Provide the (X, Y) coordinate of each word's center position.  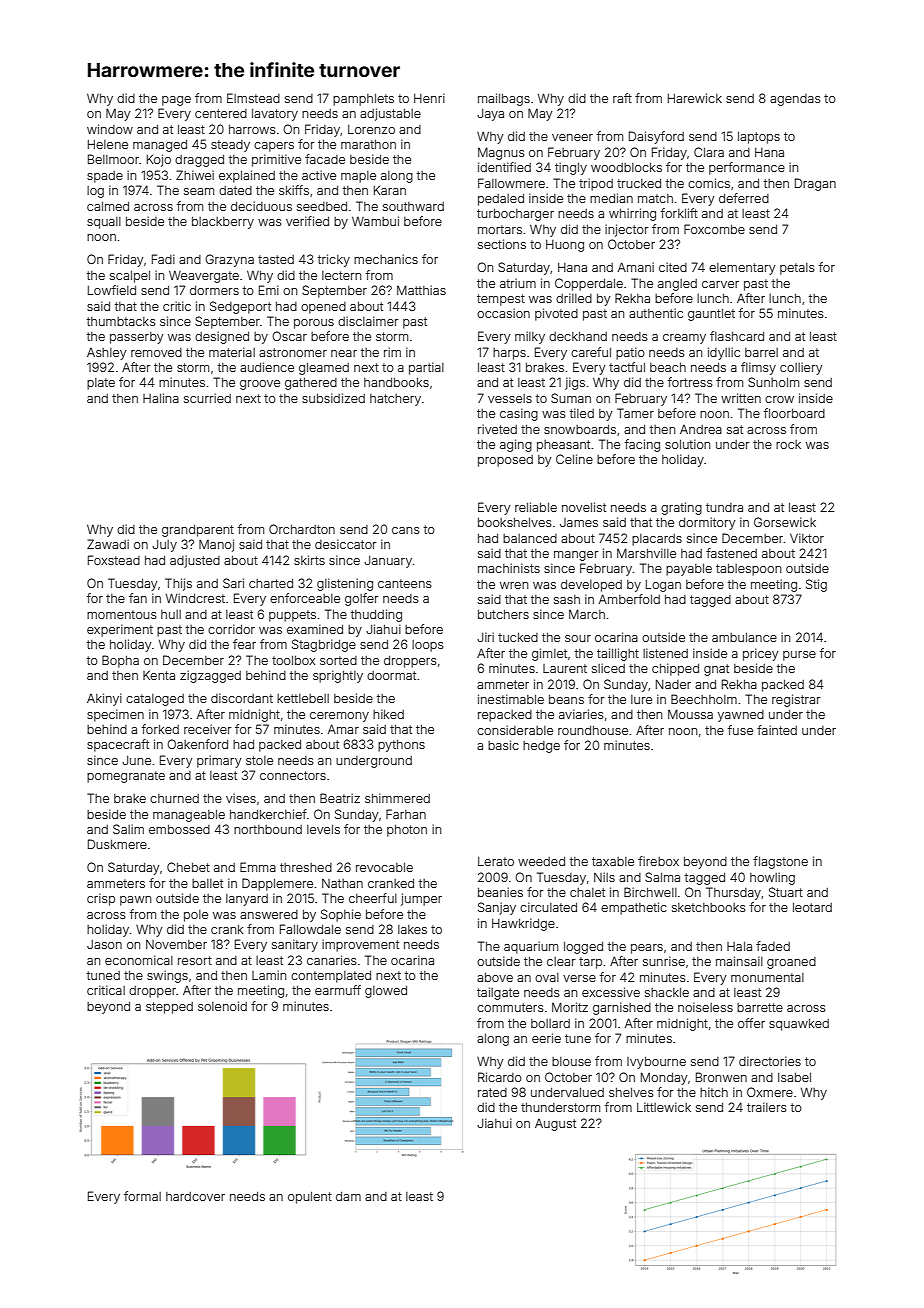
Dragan (815, 184)
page (176, 101)
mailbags (504, 99)
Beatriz (340, 798)
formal (142, 1196)
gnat (716, 670)
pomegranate (126, 777)
